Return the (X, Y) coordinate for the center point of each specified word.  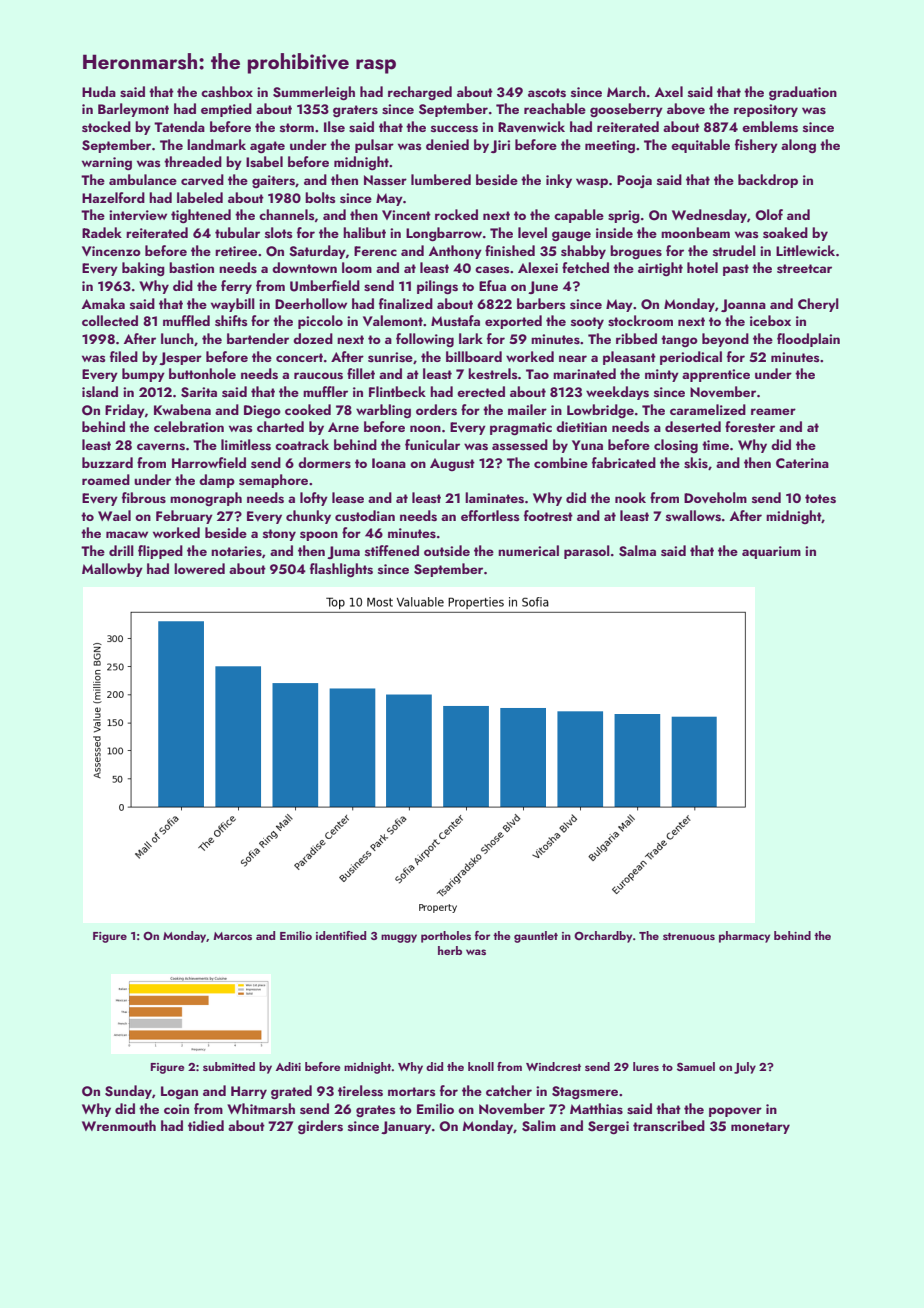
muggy (399, 938)
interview (138, 215)
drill (121, 550)
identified (341, 935)
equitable (700, 146)
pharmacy (744, 937)
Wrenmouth (119, 1125)
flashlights (341, 570)
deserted (693, 426)
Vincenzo (111, 251)
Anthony (455, 252)
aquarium (771, 552)
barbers (541, 303)
